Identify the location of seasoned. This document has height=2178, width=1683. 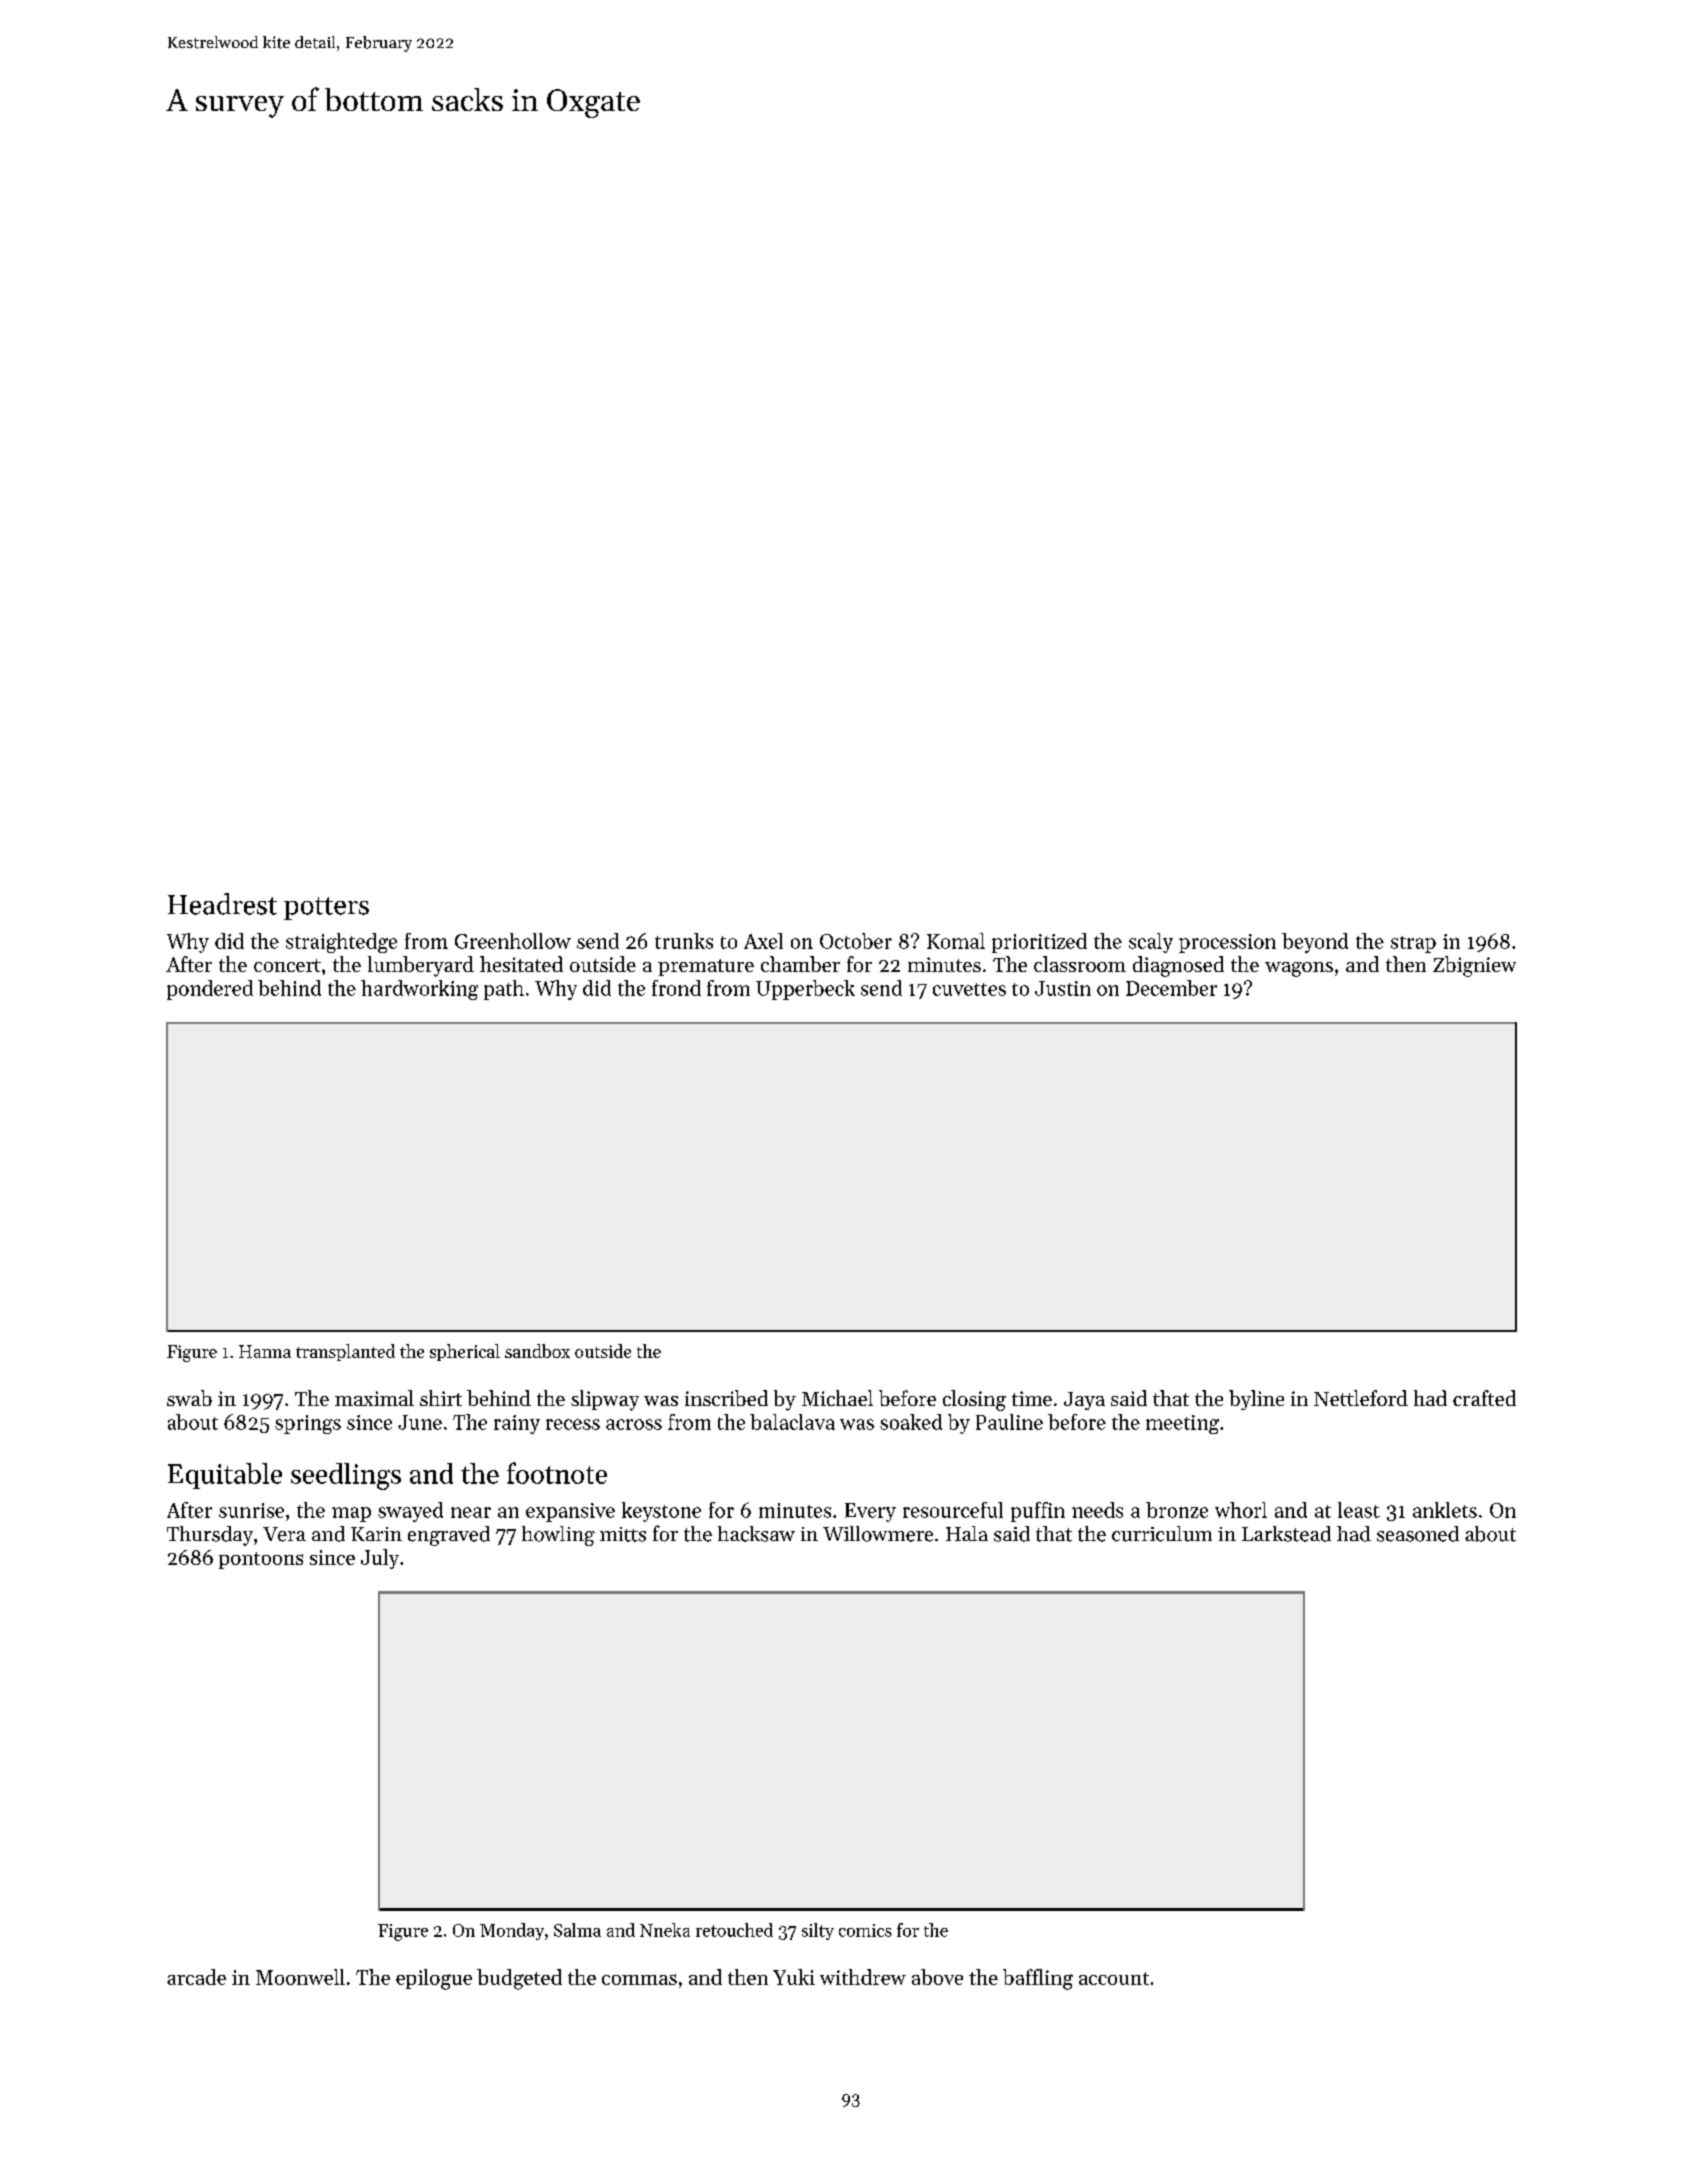
(1418, 1534).
